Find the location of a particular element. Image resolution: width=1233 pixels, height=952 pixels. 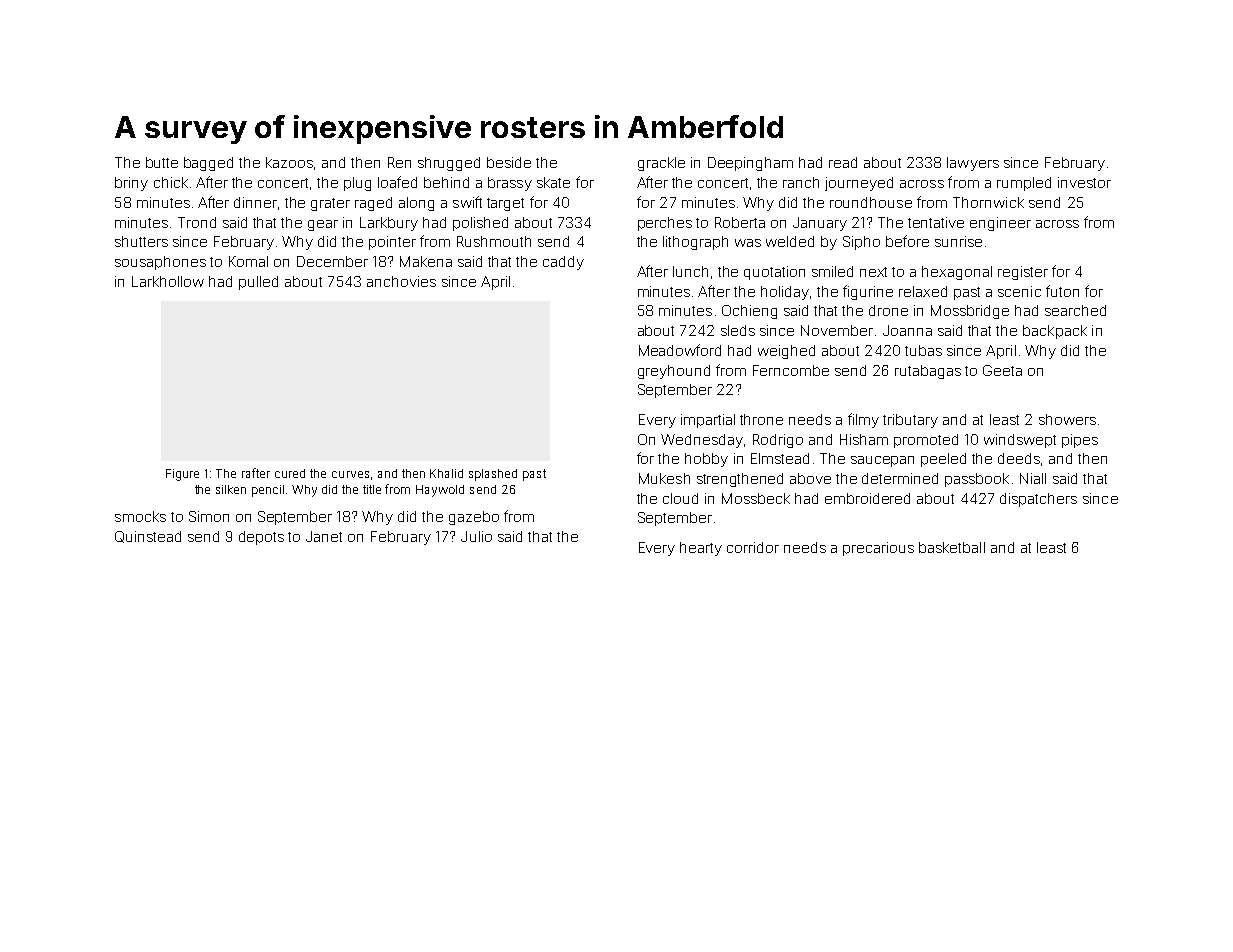

roundhouse is located at coordinates (871, 202).
